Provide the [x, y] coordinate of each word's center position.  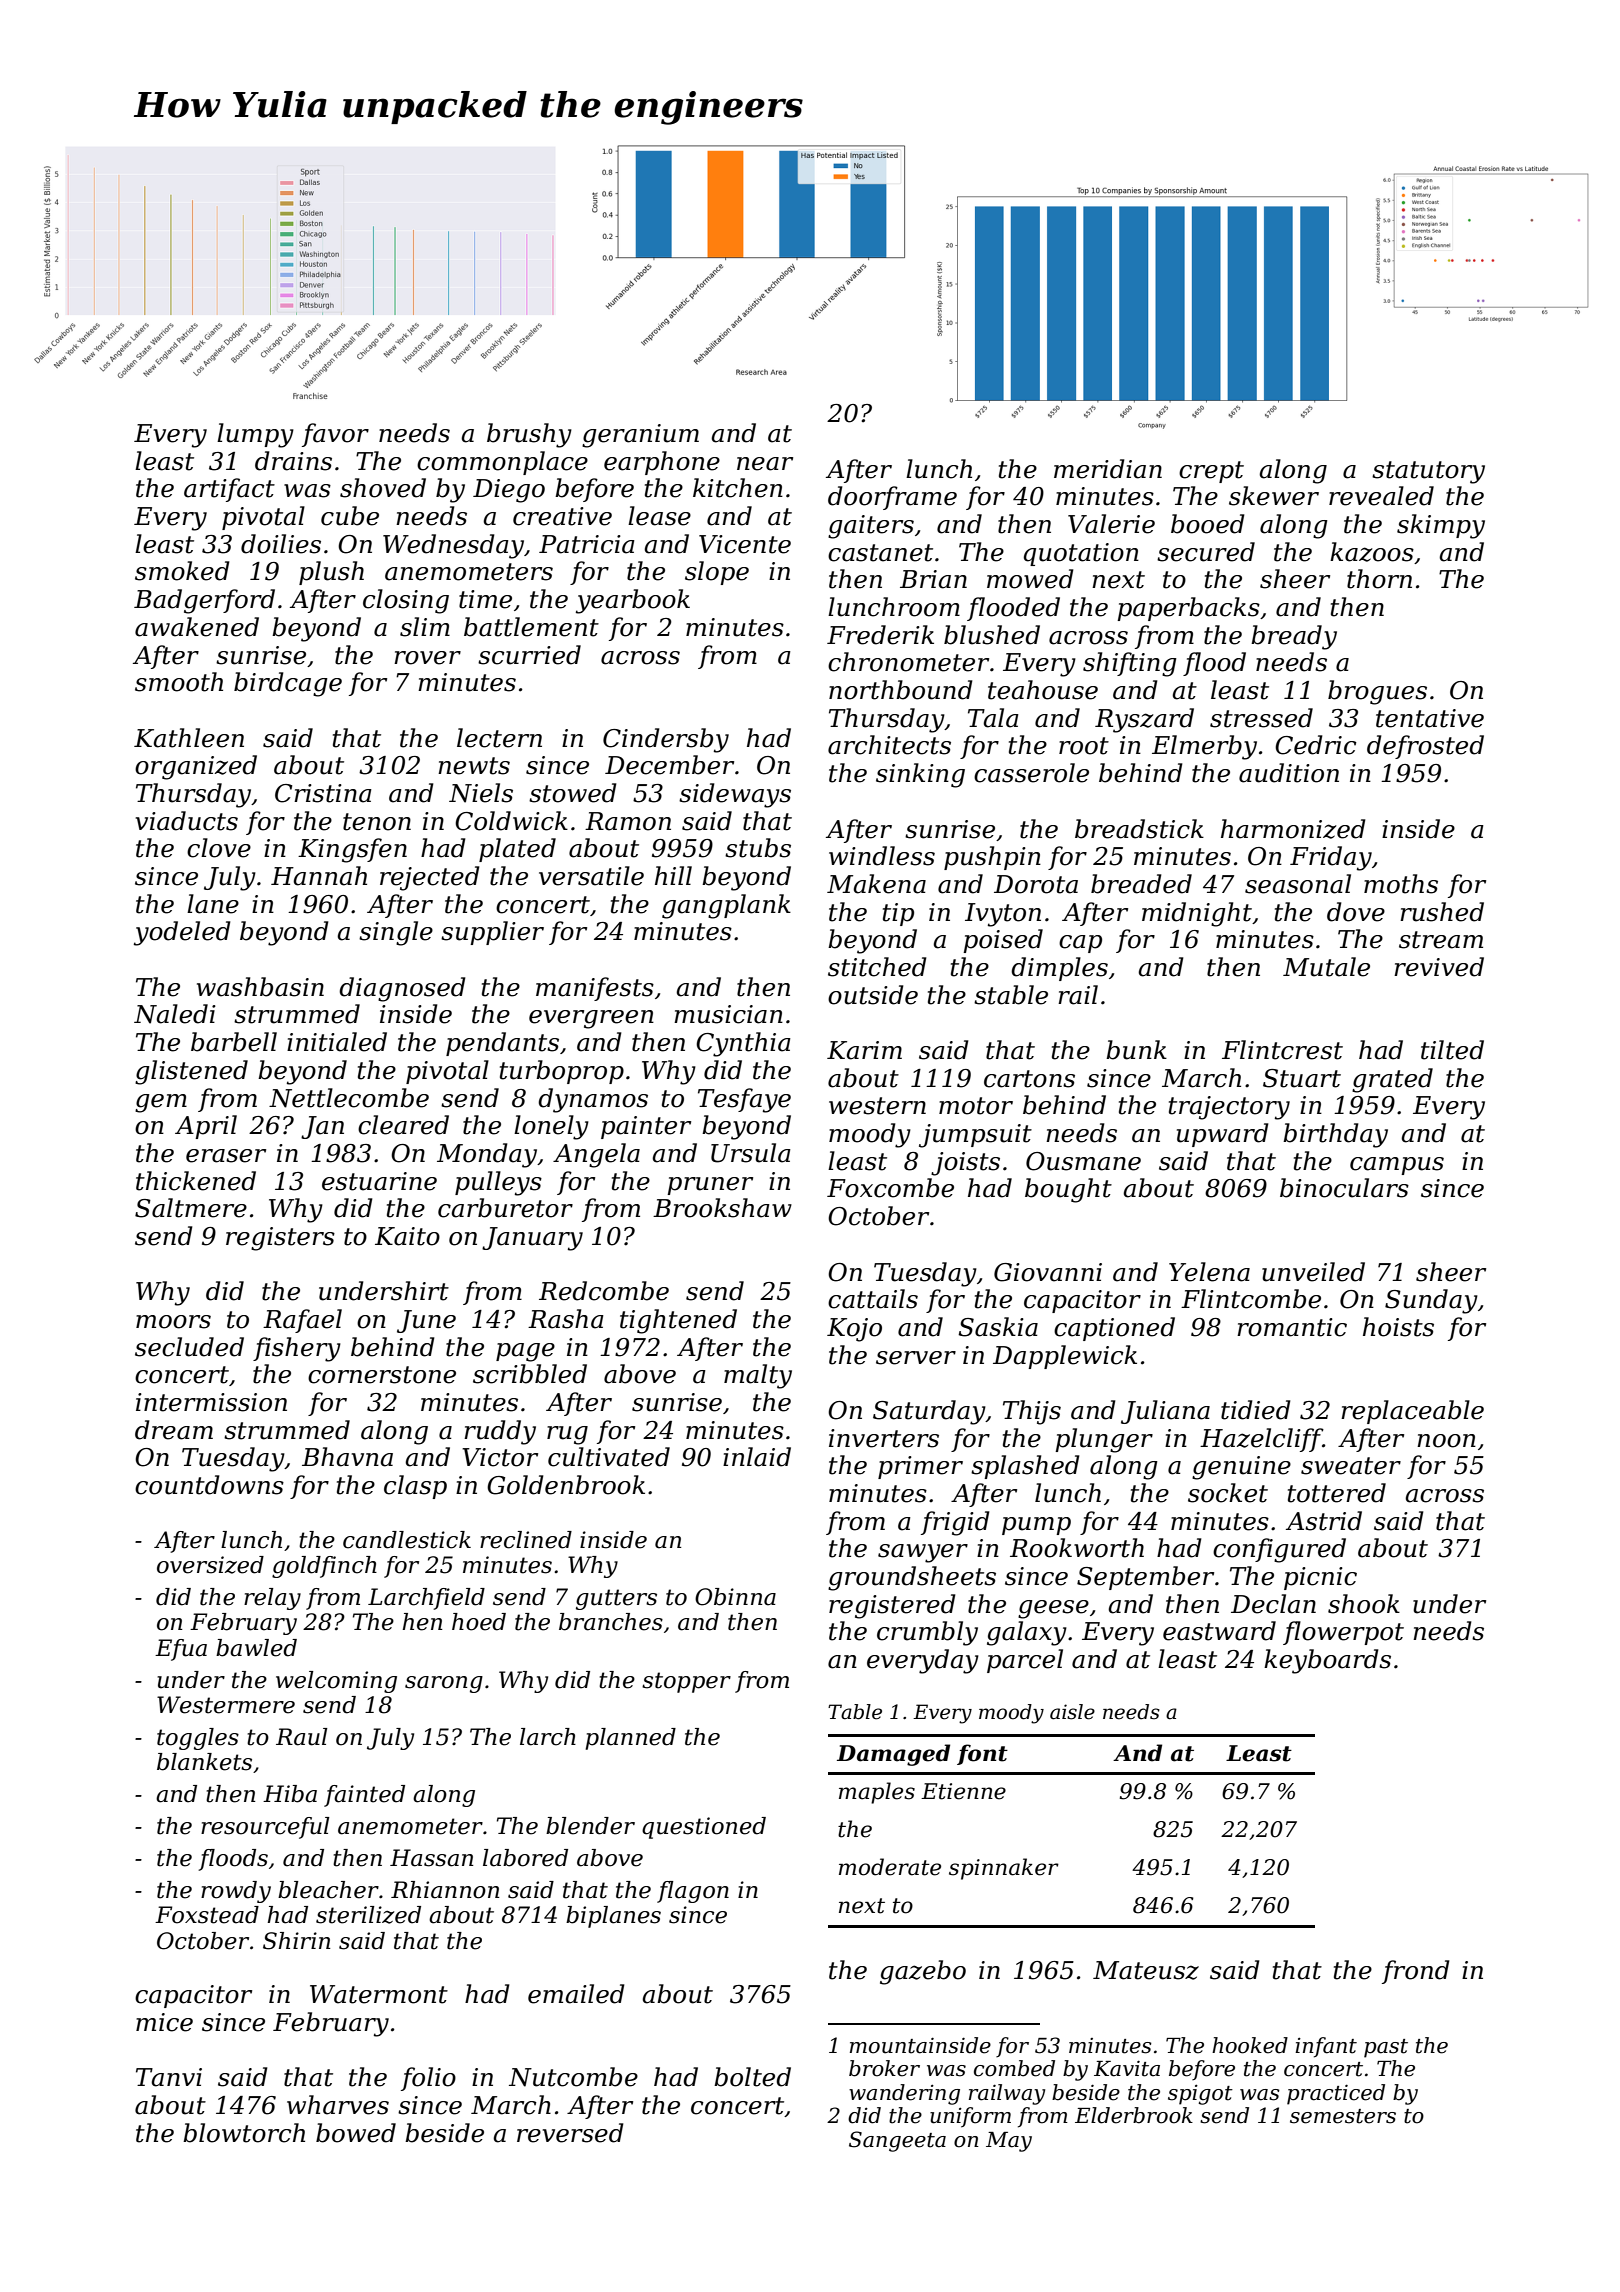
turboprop [562, 1072]
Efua [181, 1650]
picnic [1320, 1578]
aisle [1072, 1712]
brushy [529, 435]
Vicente [745, 544]
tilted [1452, 1050]
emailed [576, 1994]
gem [161, 1103]
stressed [1261, 718]
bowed [356, 2133]
